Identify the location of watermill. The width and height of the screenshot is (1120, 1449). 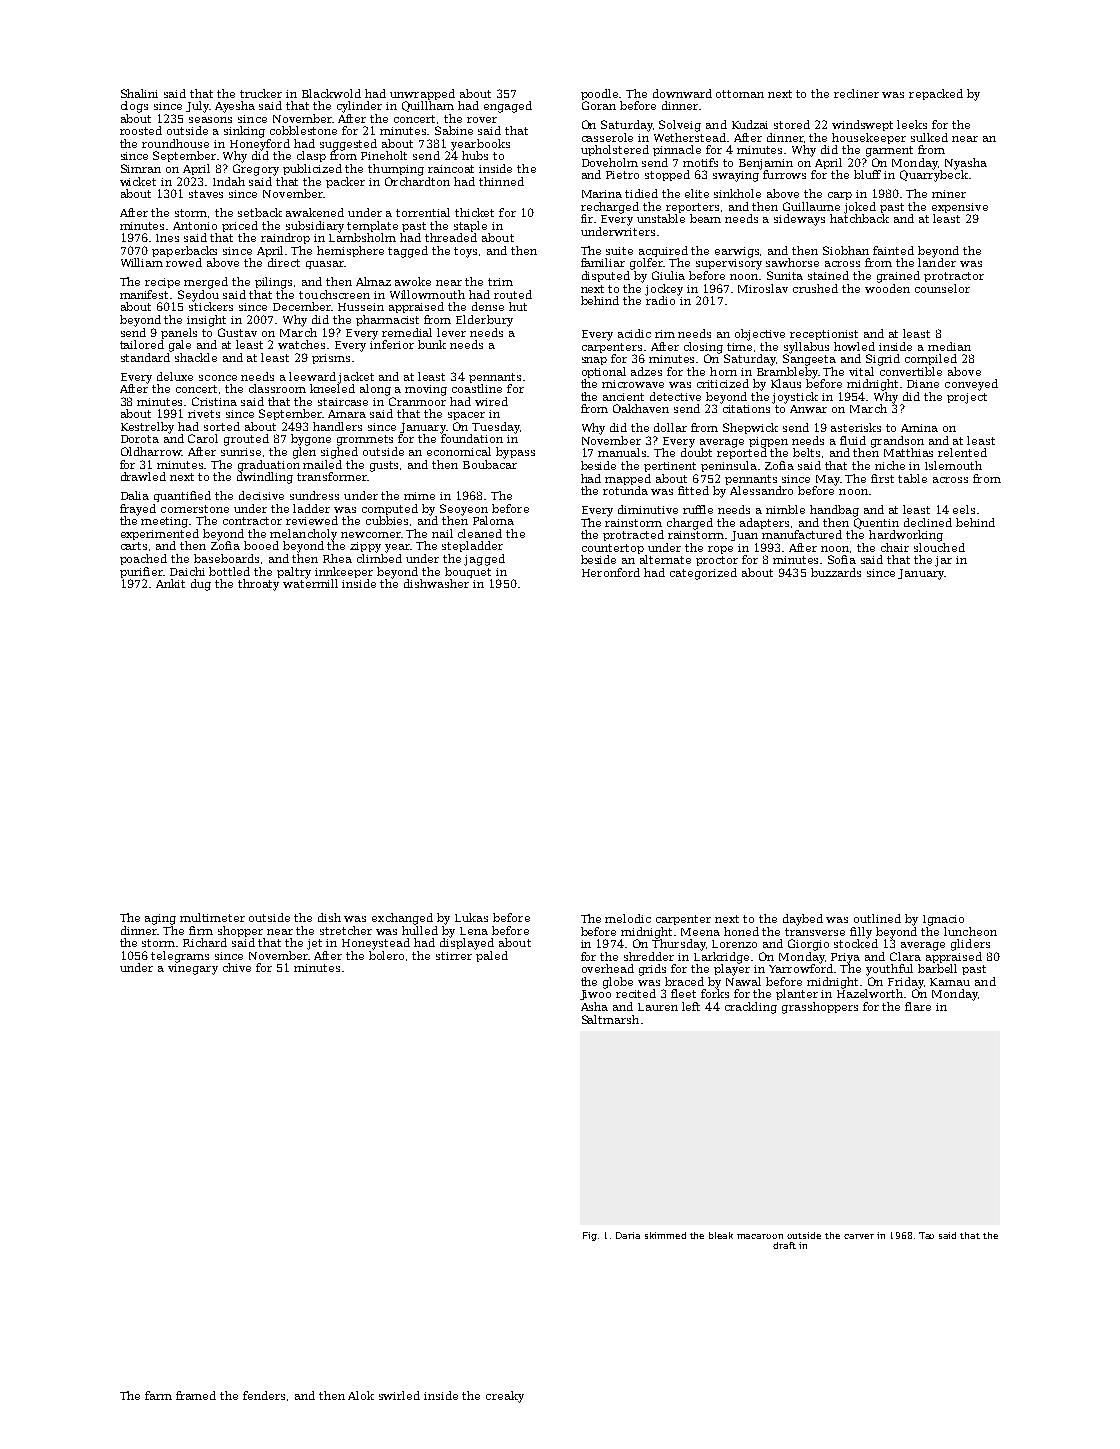
(310, 583).
